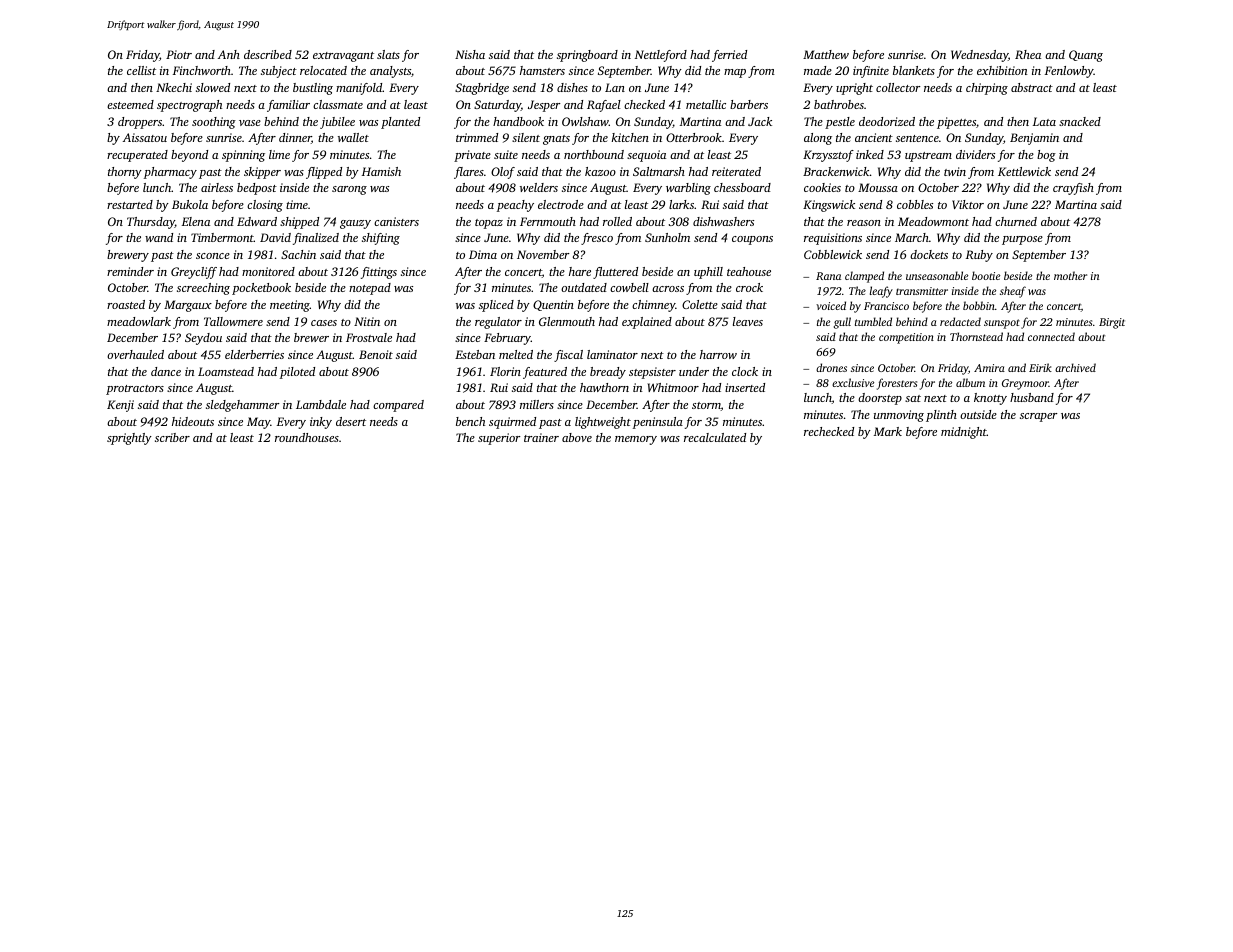  Describe the element at coordinates (477, 137) in the screenshot. I see `trimmed` at that location.
